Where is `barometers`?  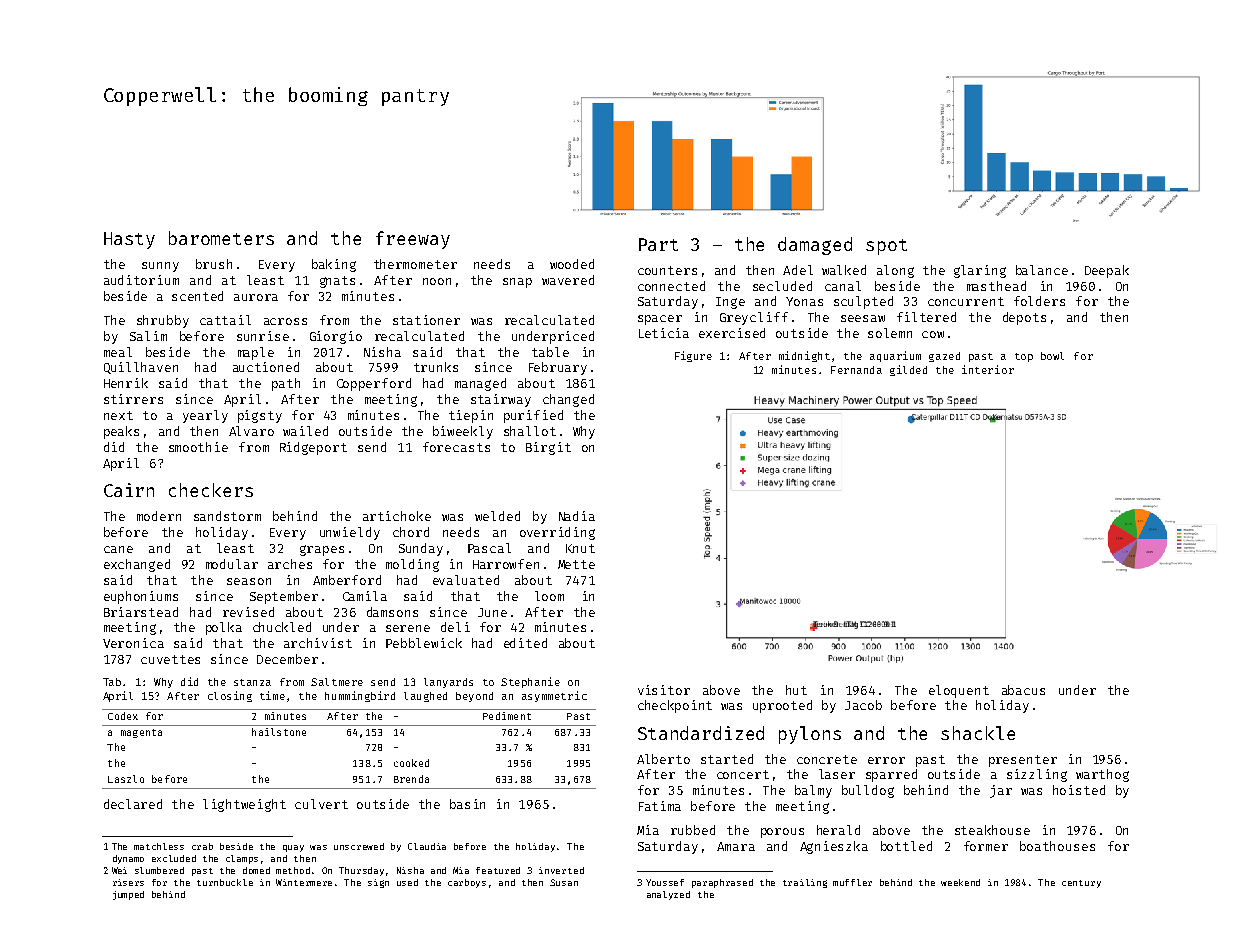
barometers is located at coordinates (221, 238).
